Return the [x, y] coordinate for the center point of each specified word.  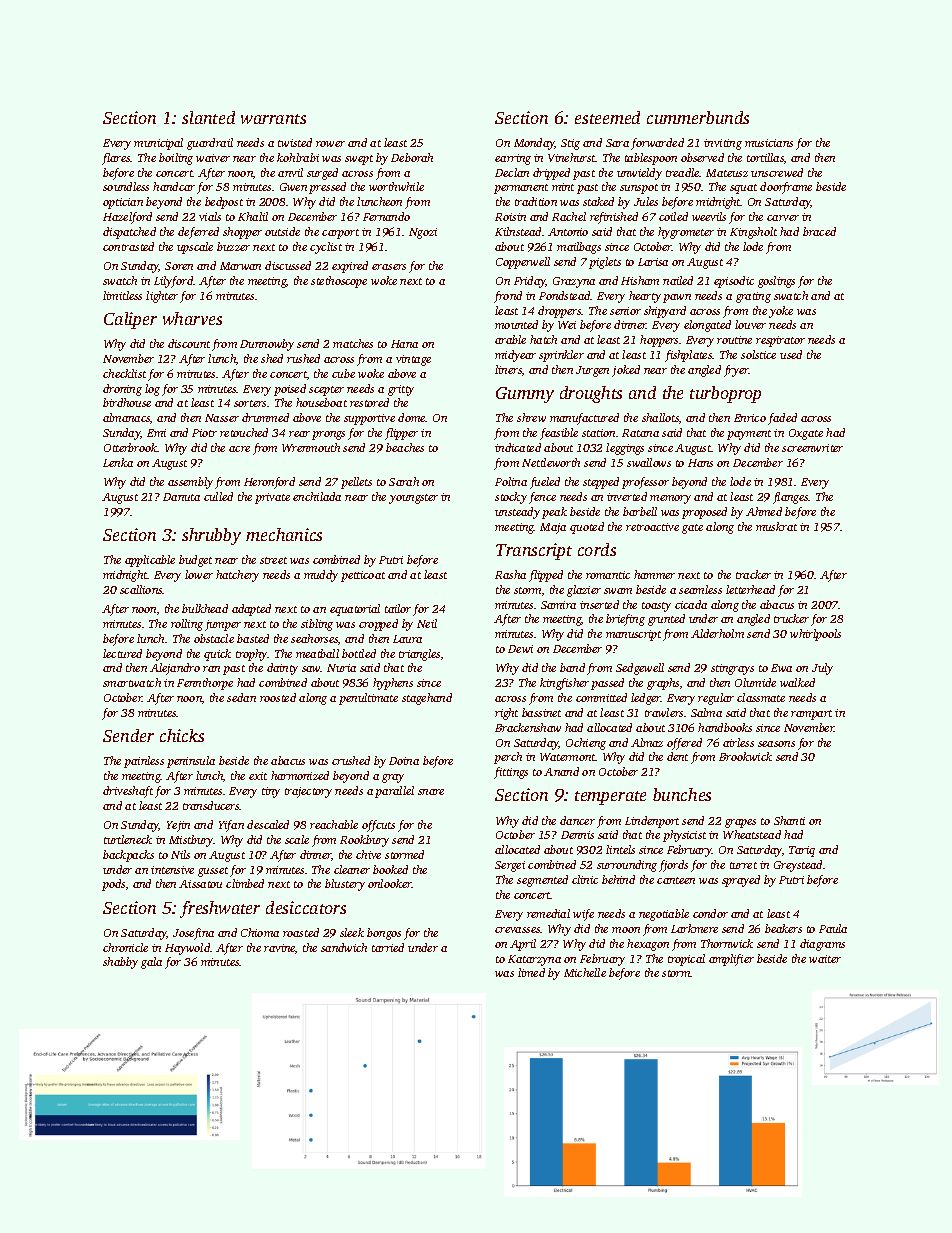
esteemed [607, 117]
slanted [208, 117]
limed [531, 972]
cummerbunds [698, 117]
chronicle [125, 947]
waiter [825, 959]
